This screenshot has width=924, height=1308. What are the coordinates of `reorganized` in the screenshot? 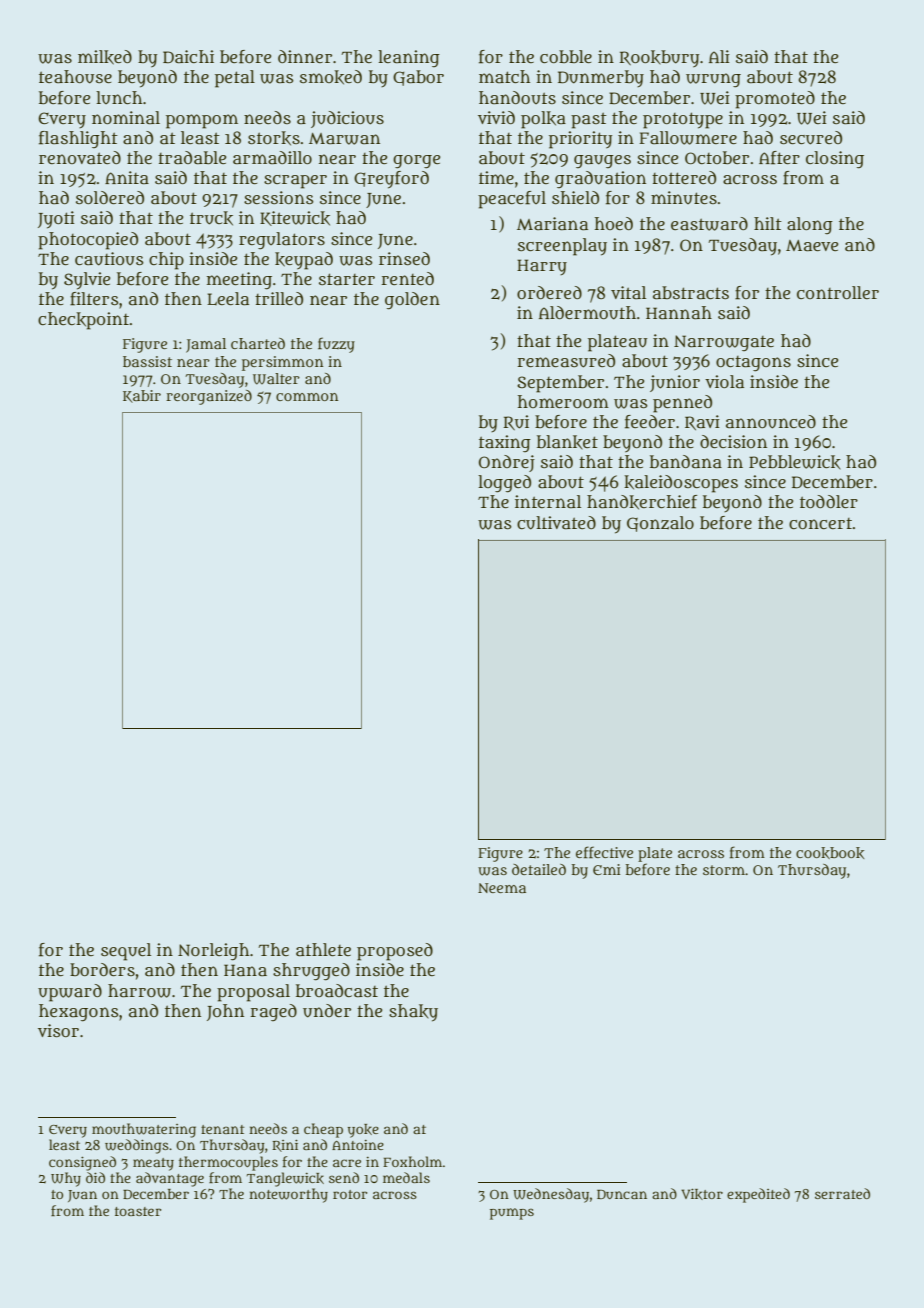 It's located at (209, 397).
